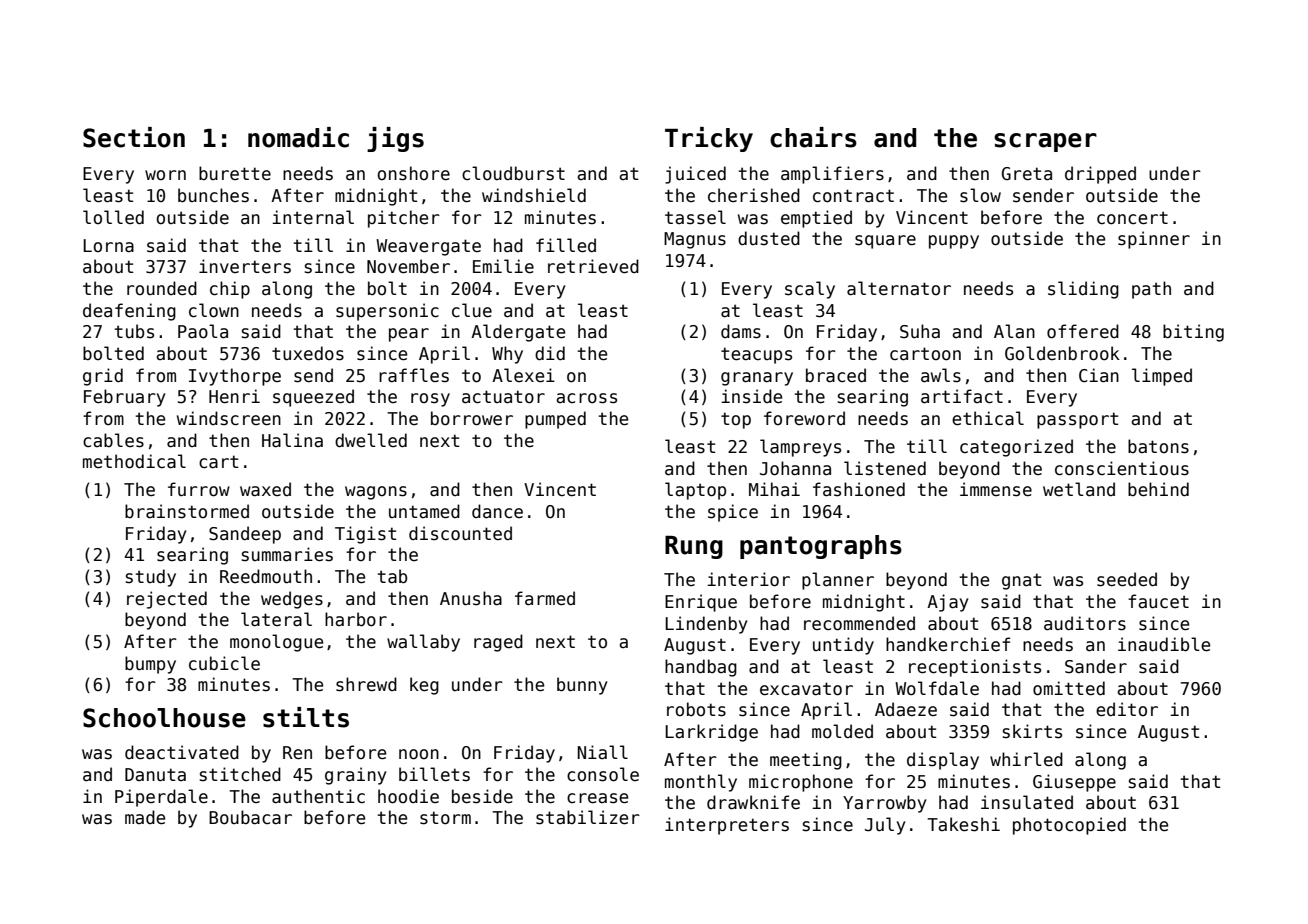 The image size is (1308, 924). Describe the element at coordinates (129, 312) in the screenshot. I see `deafening` at that location.
